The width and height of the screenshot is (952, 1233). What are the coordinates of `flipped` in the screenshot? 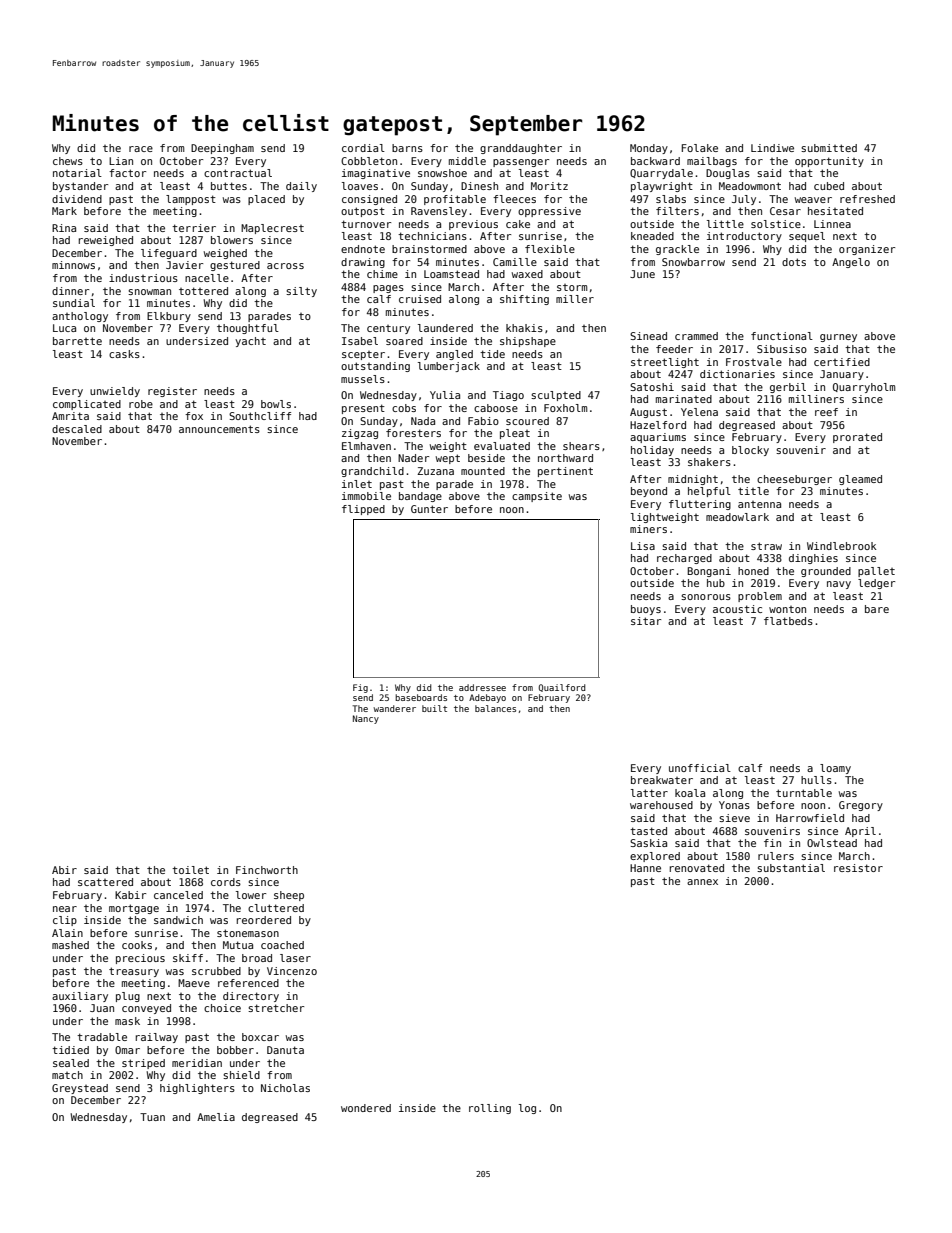 It's located at (363, 510).
